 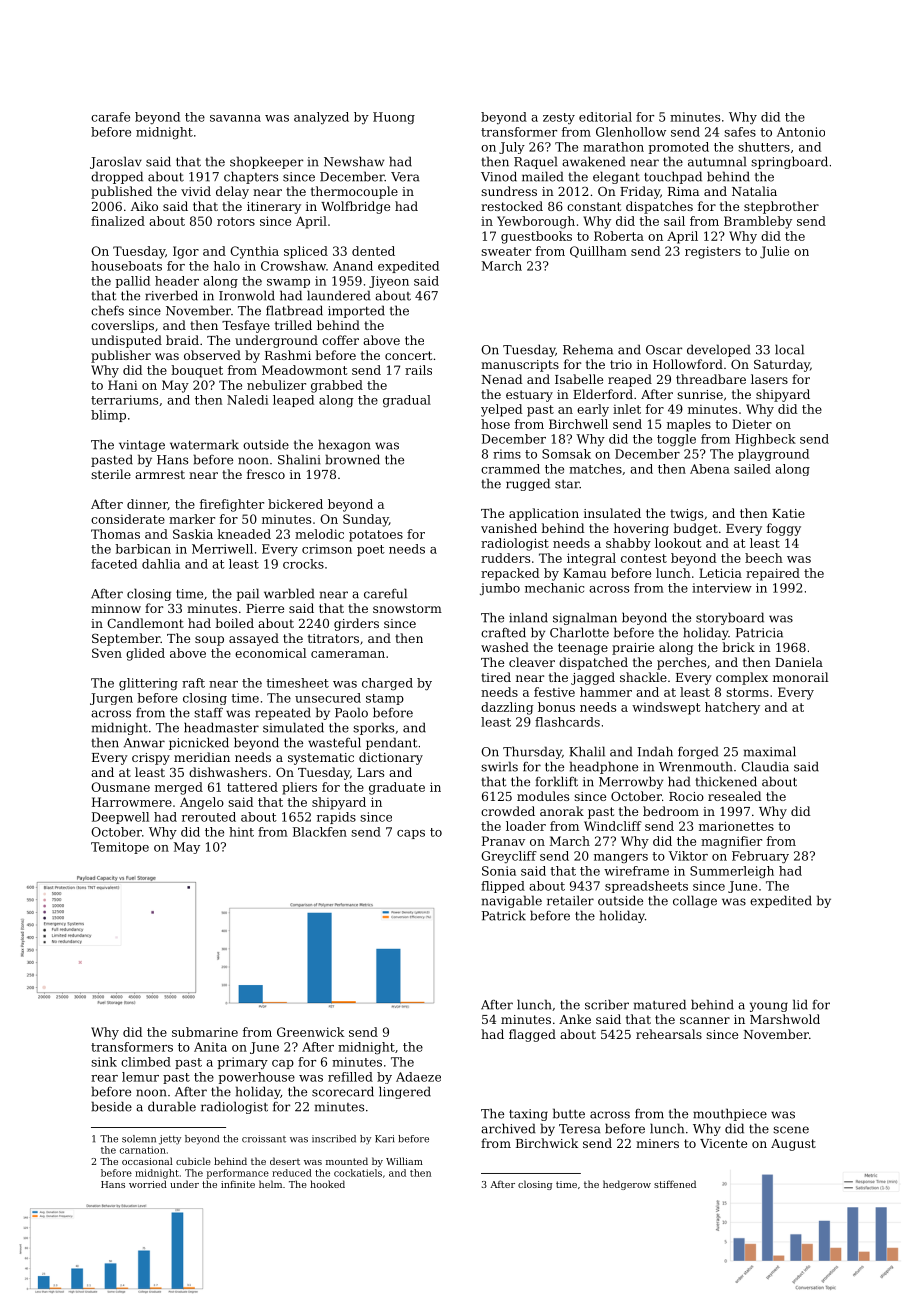 I want to click on registers, so click(x=713, y=252).
